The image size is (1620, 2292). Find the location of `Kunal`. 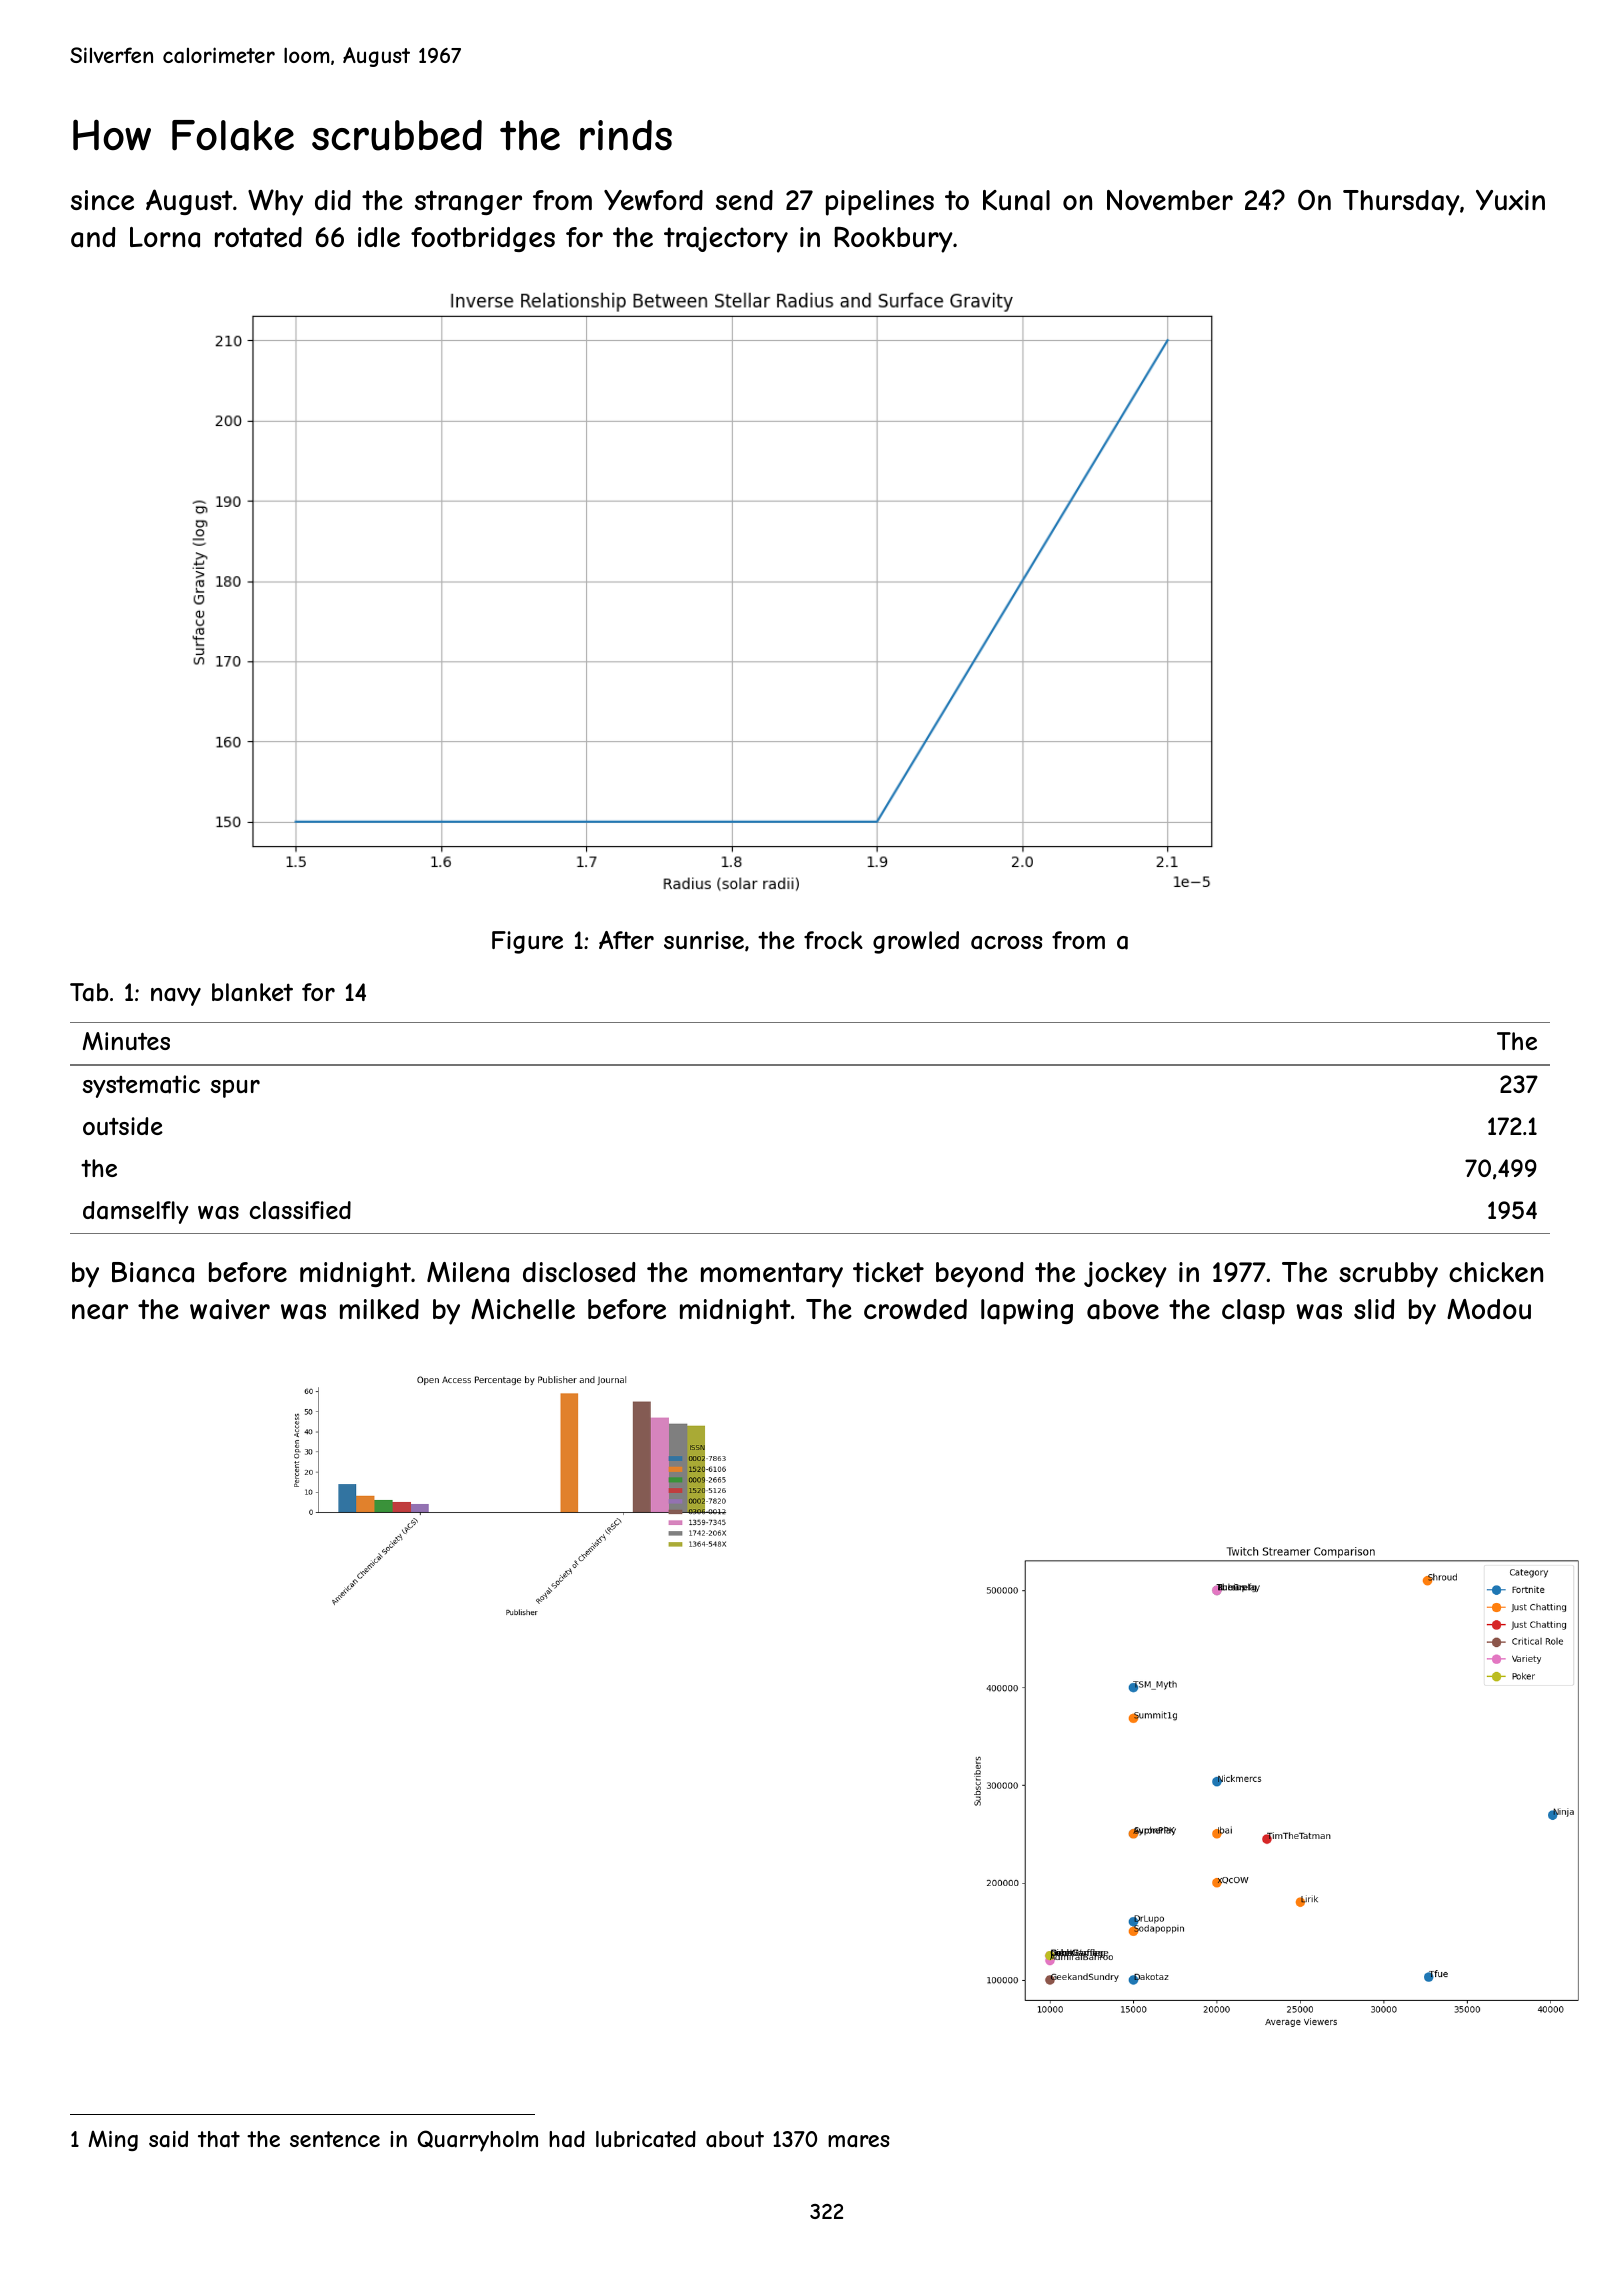

Kunal is located at coordinates (1016, 200).
